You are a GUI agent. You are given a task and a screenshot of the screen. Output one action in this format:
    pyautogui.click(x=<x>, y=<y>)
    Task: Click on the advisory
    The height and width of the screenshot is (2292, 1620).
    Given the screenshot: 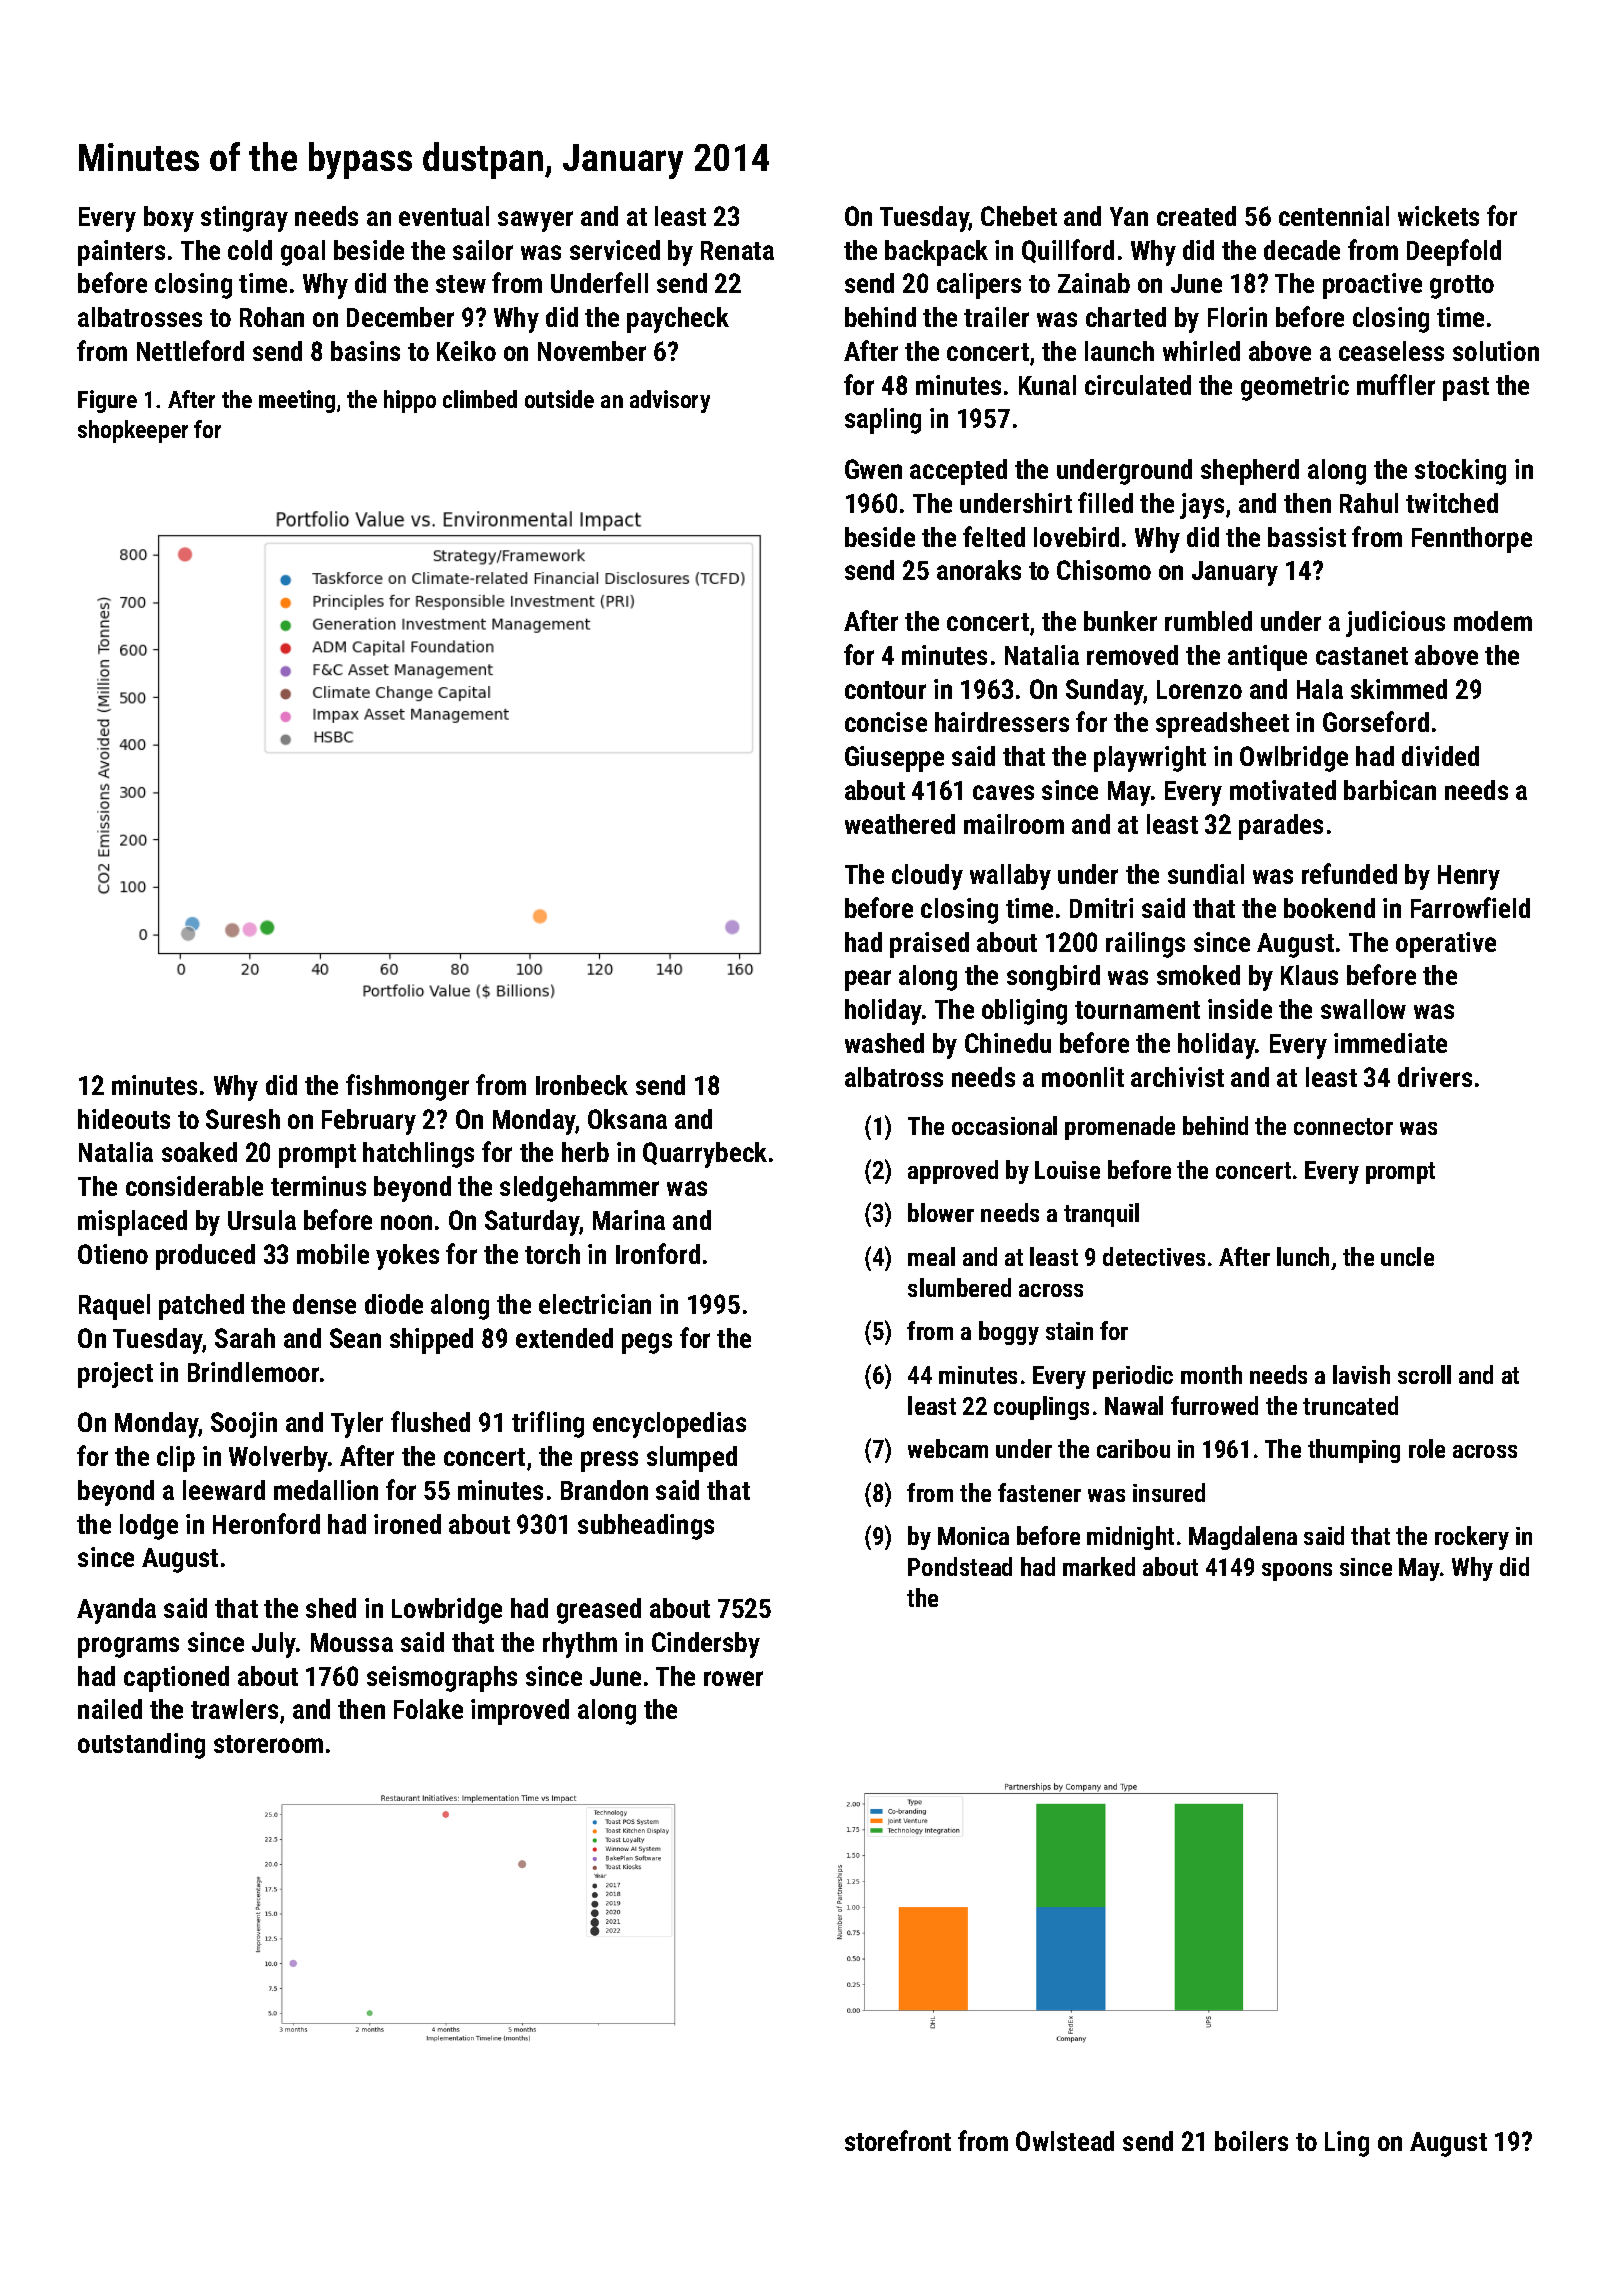 What is the action you would take?
    pyautogui.click(x=670, y=401)
